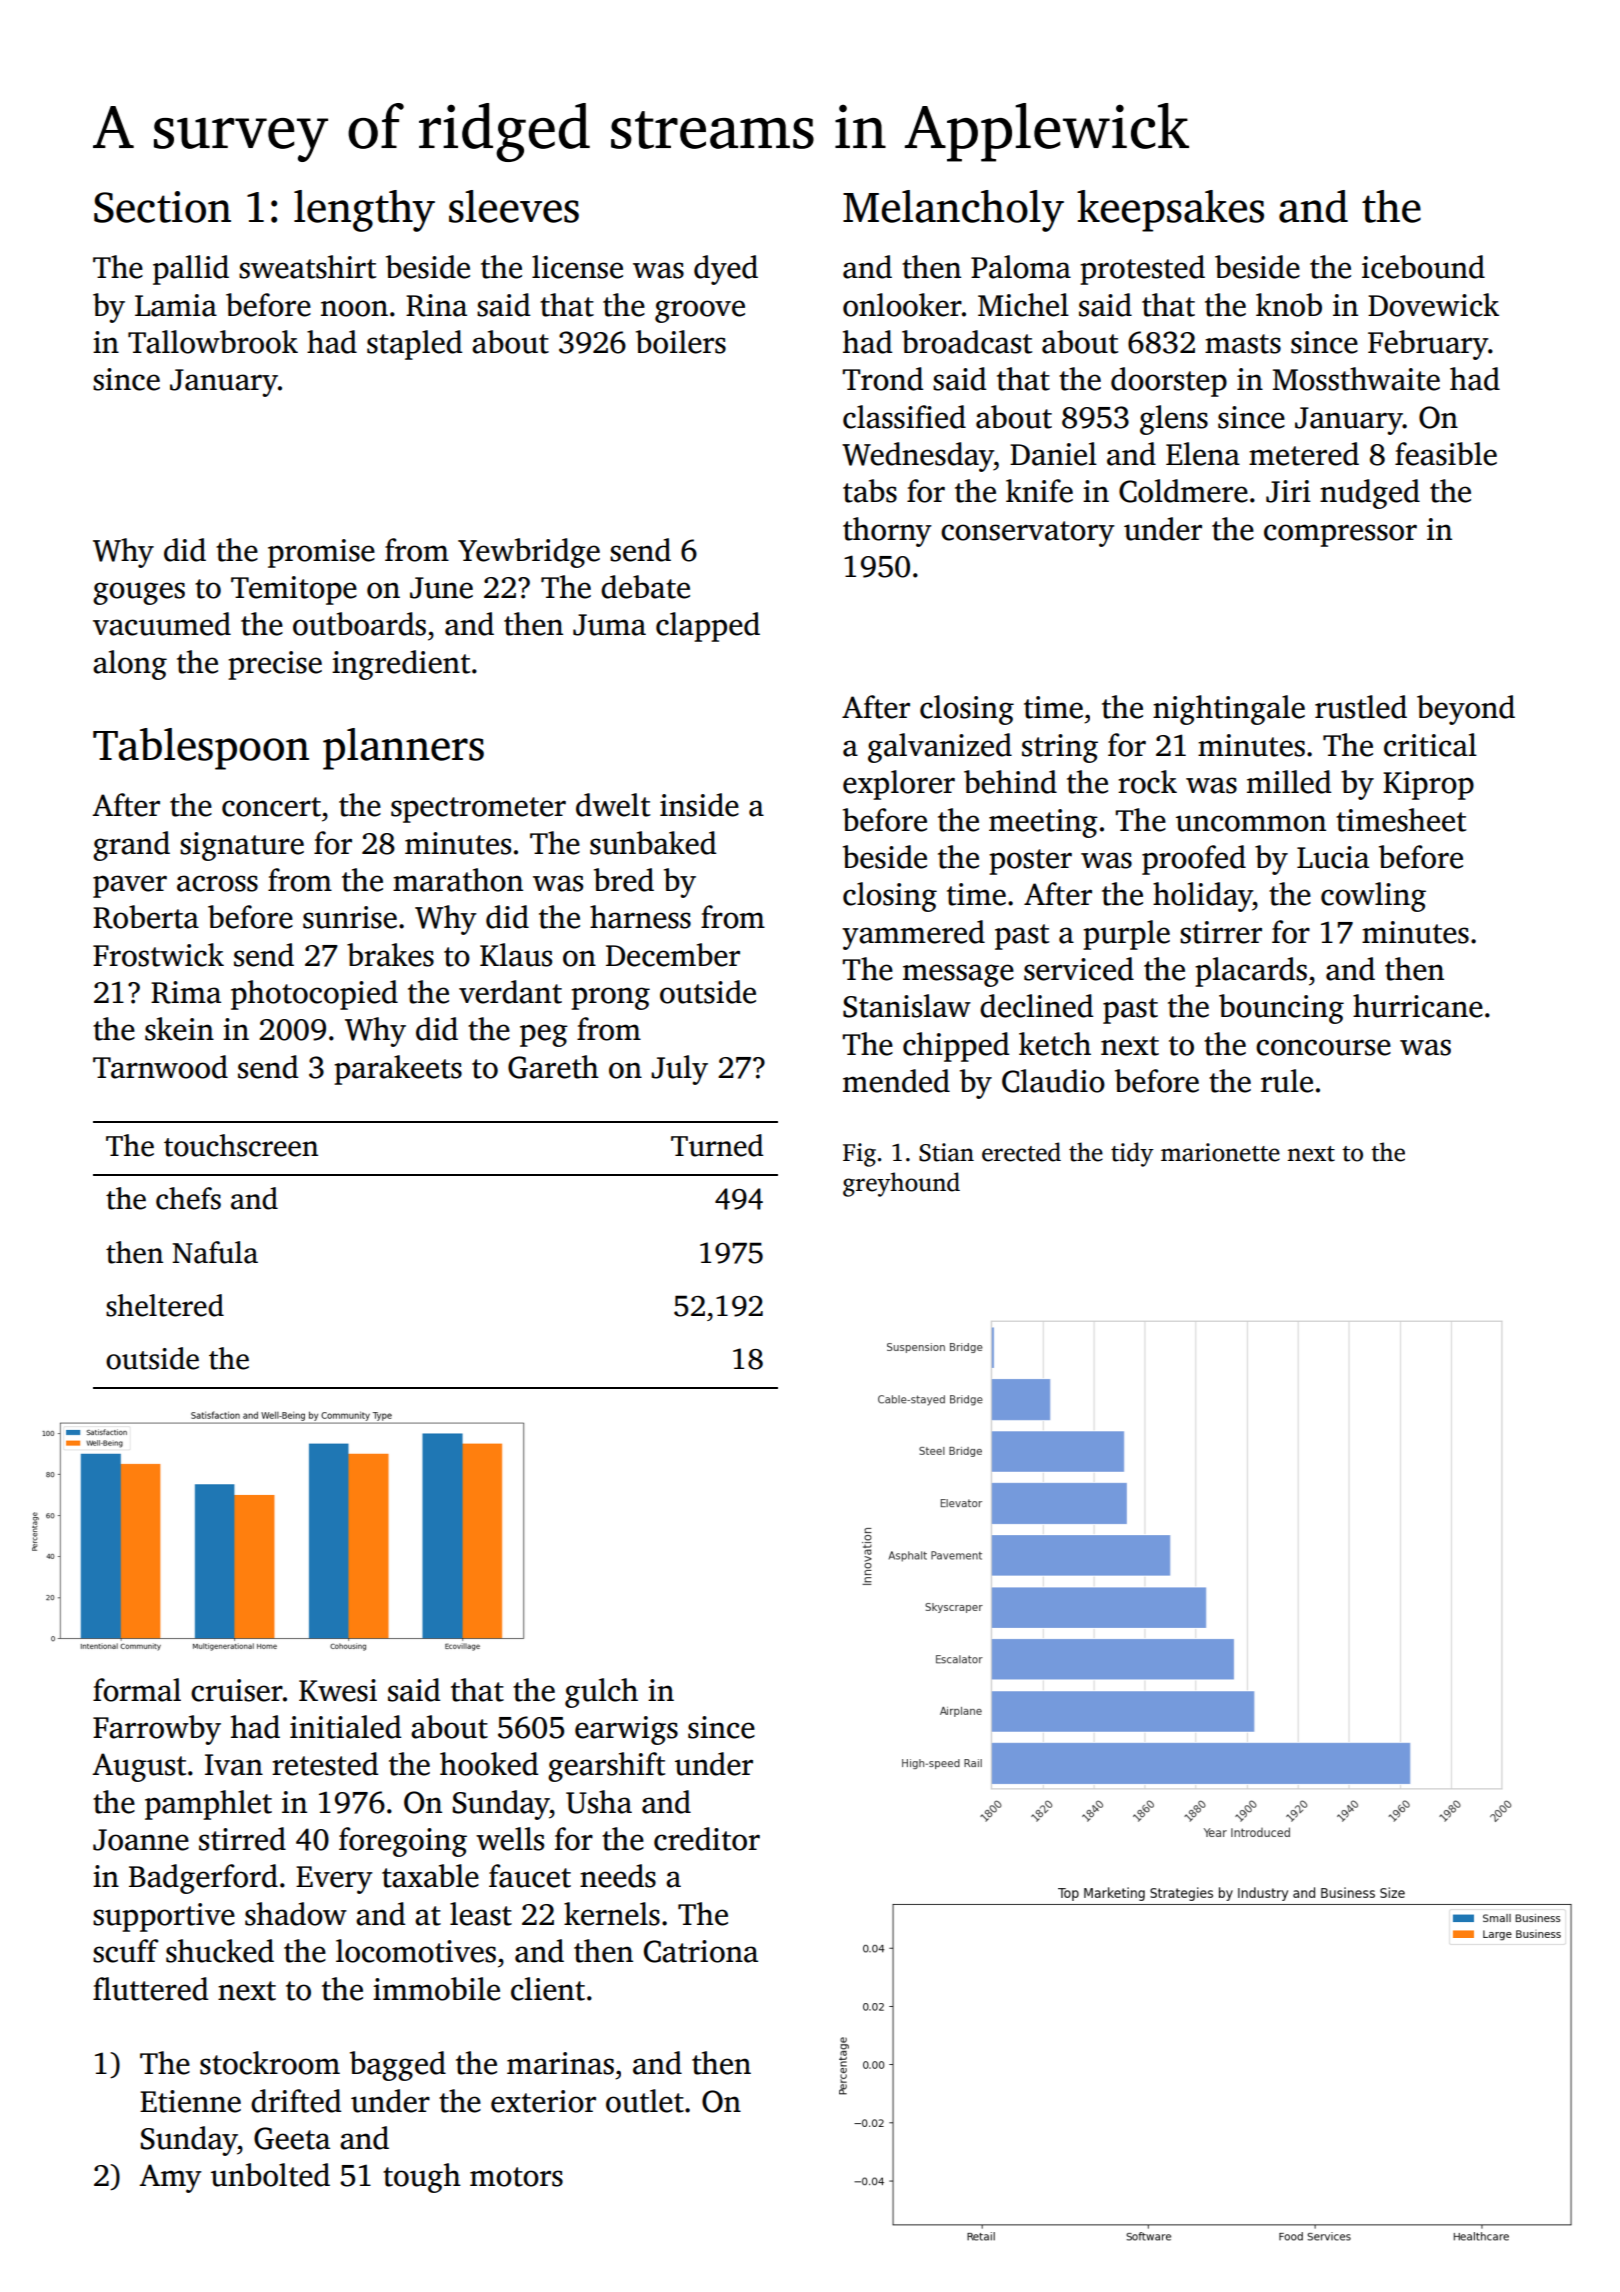 Image resolution: width=1620 pixels, height=2292 pixels. What do you see at coordinates (707, 1839) in the document?
I see `creditor` at bounding box center [707, 1839].
